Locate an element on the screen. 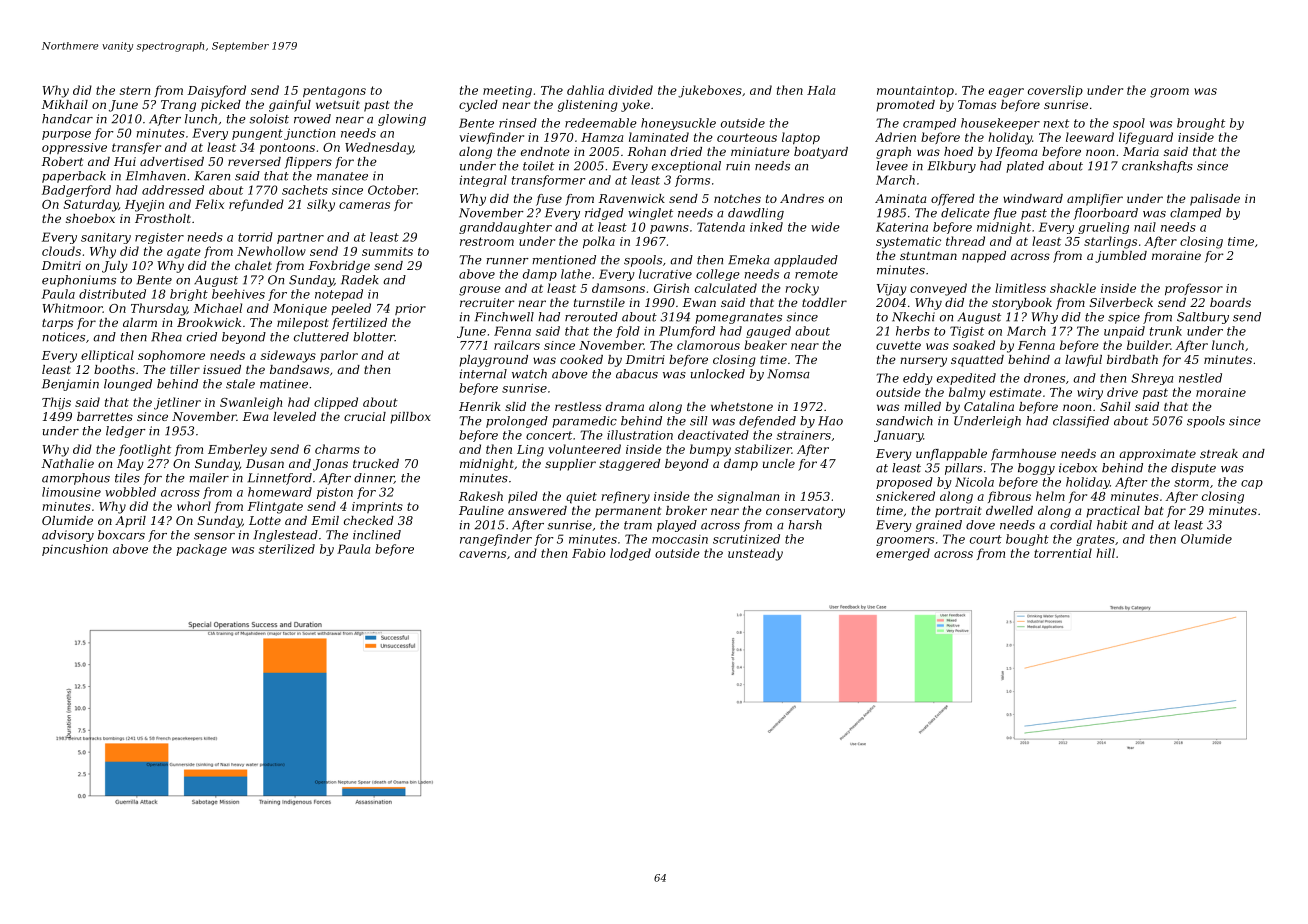 The height and width of the screenshot is (924, 1308). Ifeoma is located at coordinates (1016, 153).
